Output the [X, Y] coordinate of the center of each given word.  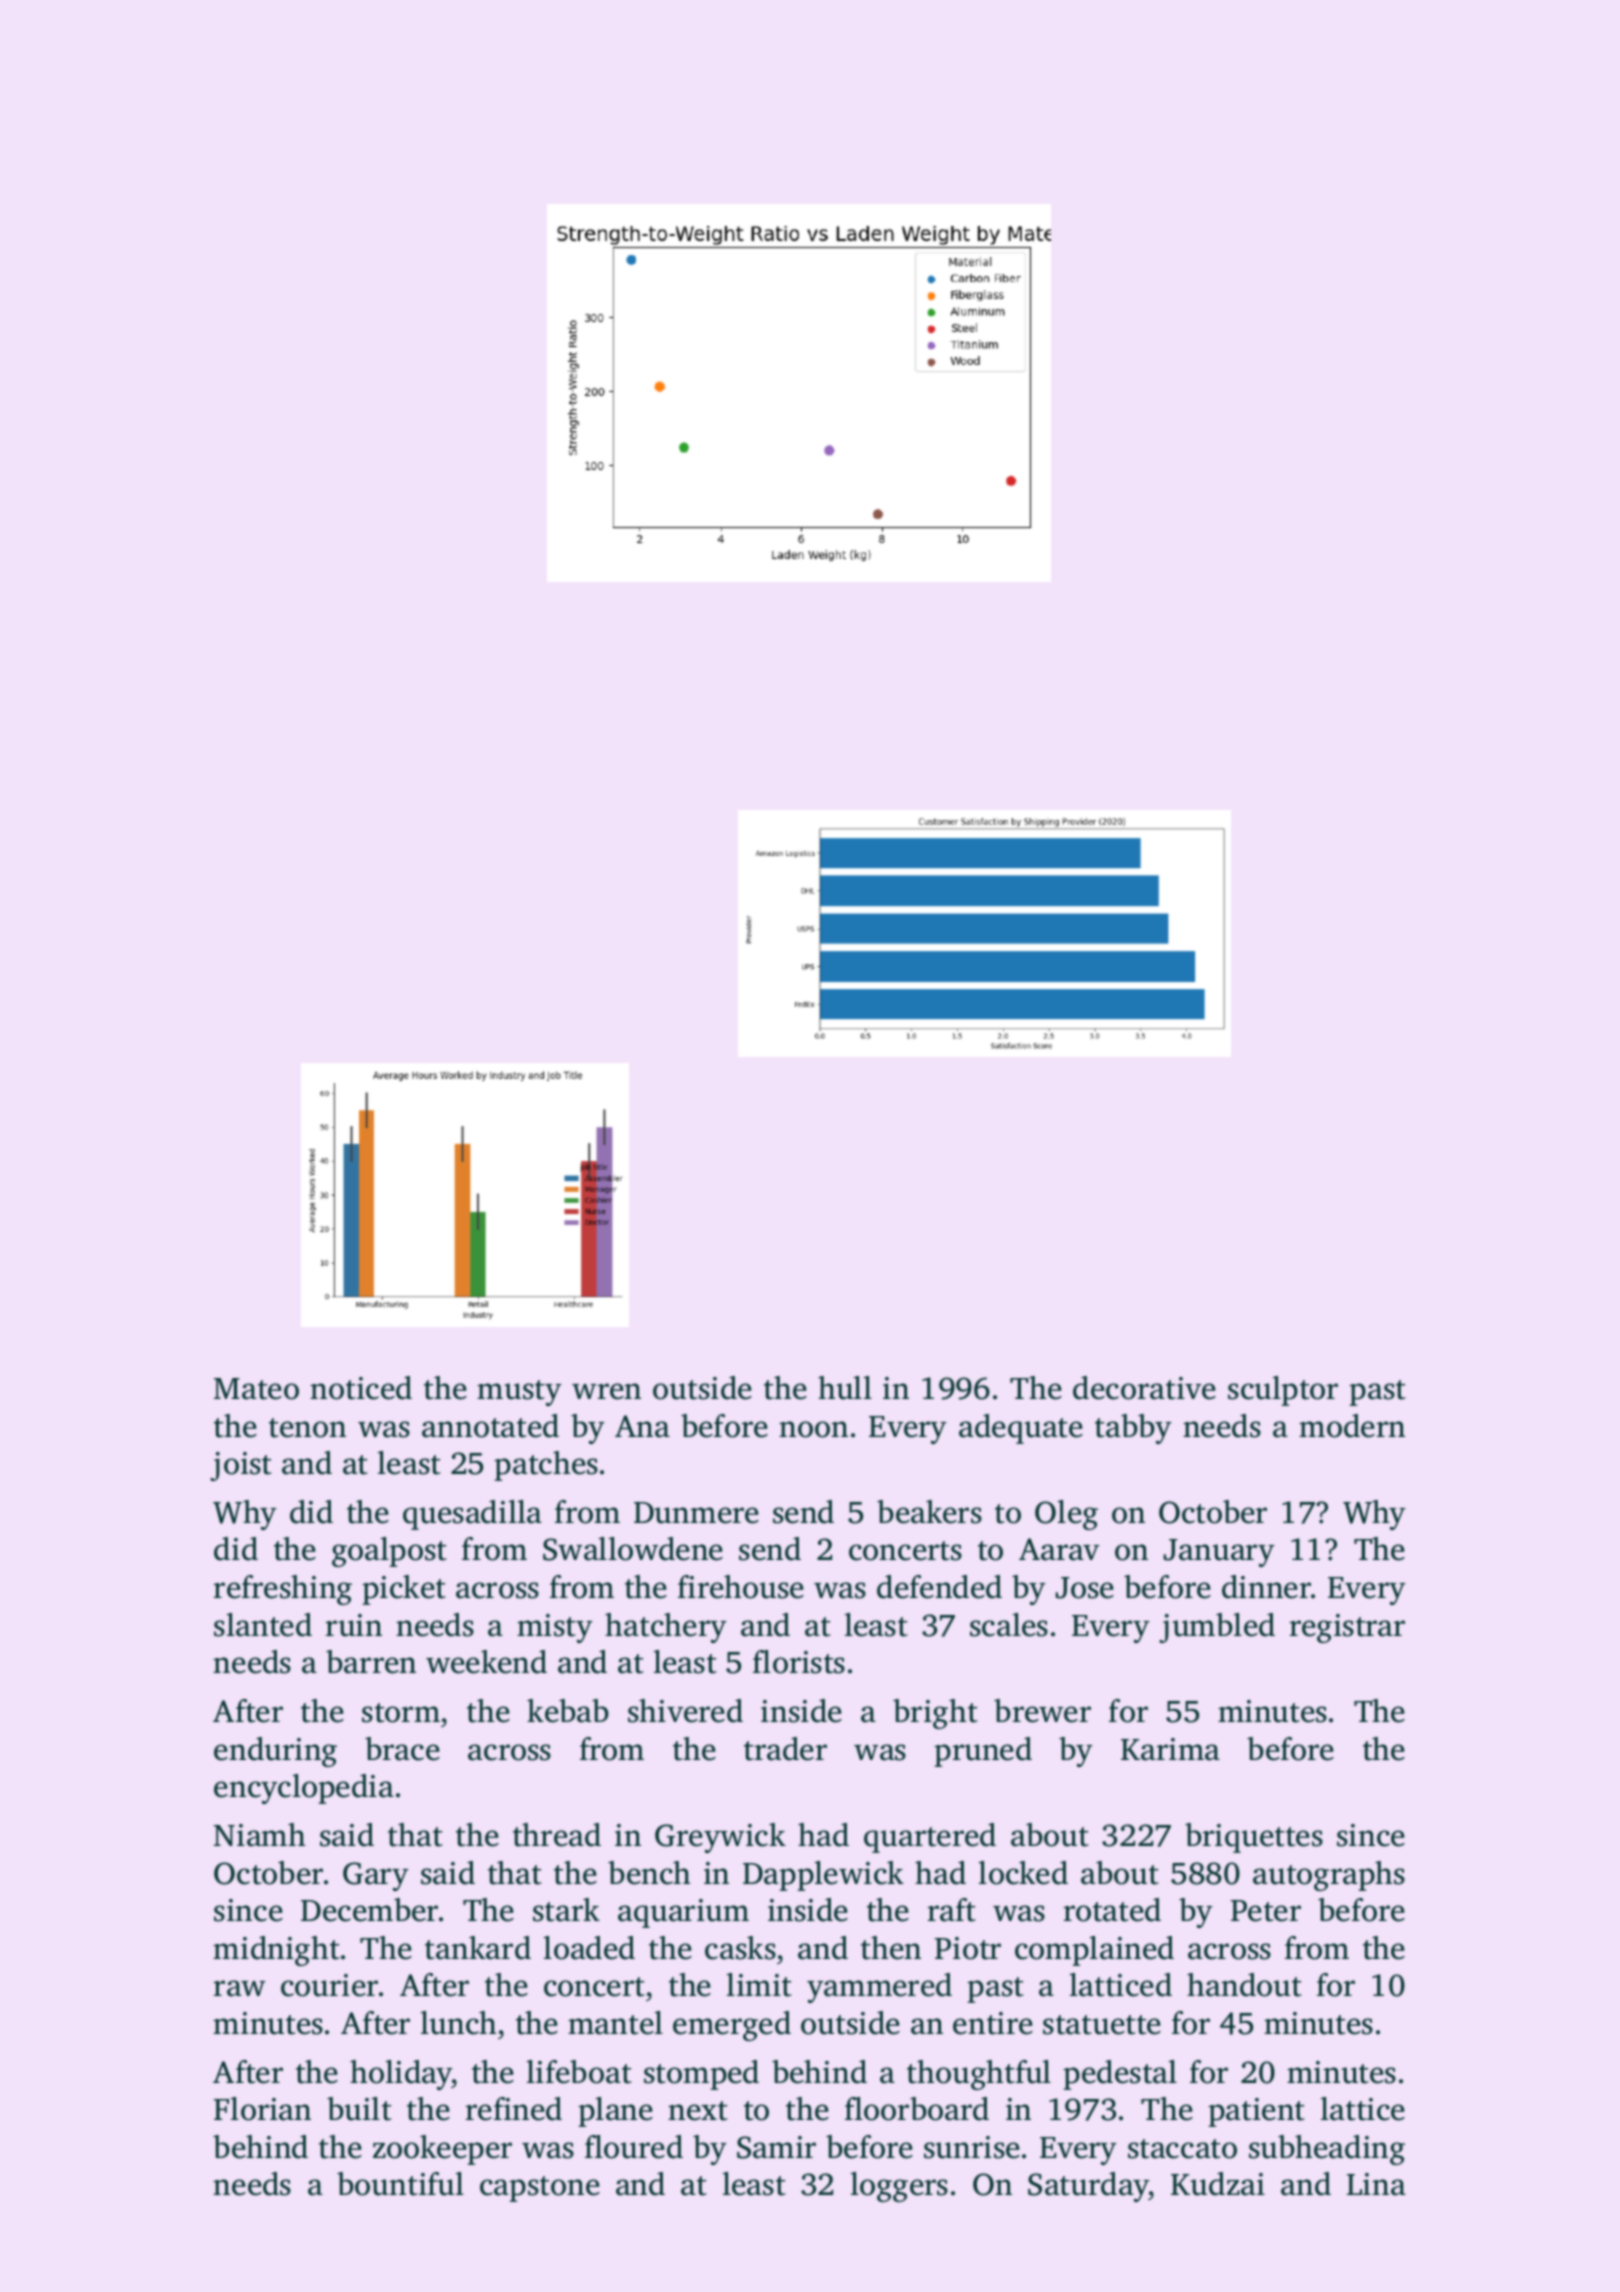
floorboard [917, 2109]
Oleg [1066, 1515]
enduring [275, 1752]
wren [606, 1391]
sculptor [1283, 1391]
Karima [1170, 1749]
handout [1244, 1985]
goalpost [389, 1552]
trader [785, 1749]
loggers [899, 2187]
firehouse [741, 1587]
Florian [262, 2109]
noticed [361, 1388]
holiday [401, 2075]
